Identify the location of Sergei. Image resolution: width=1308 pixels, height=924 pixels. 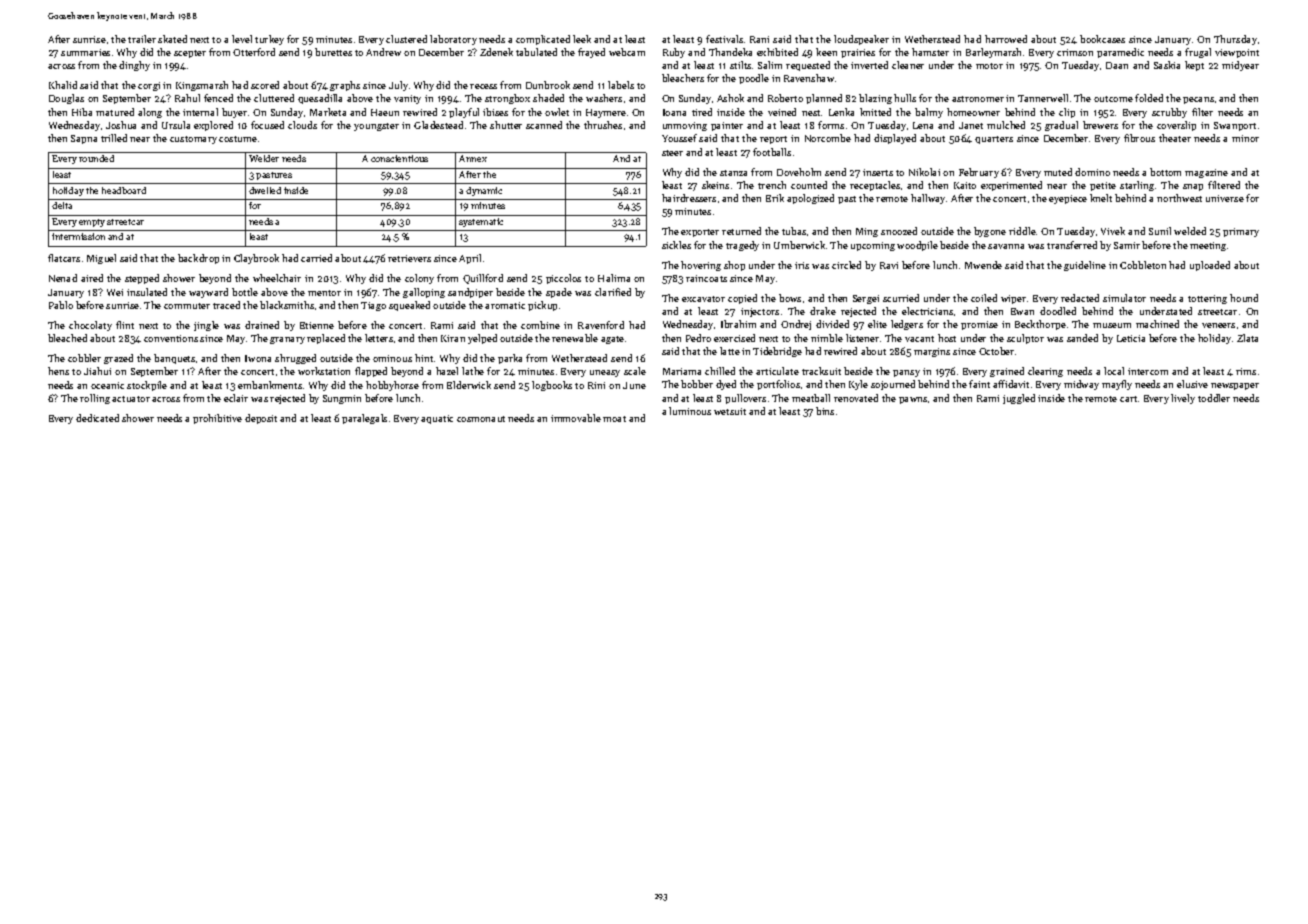
(866, 299).
